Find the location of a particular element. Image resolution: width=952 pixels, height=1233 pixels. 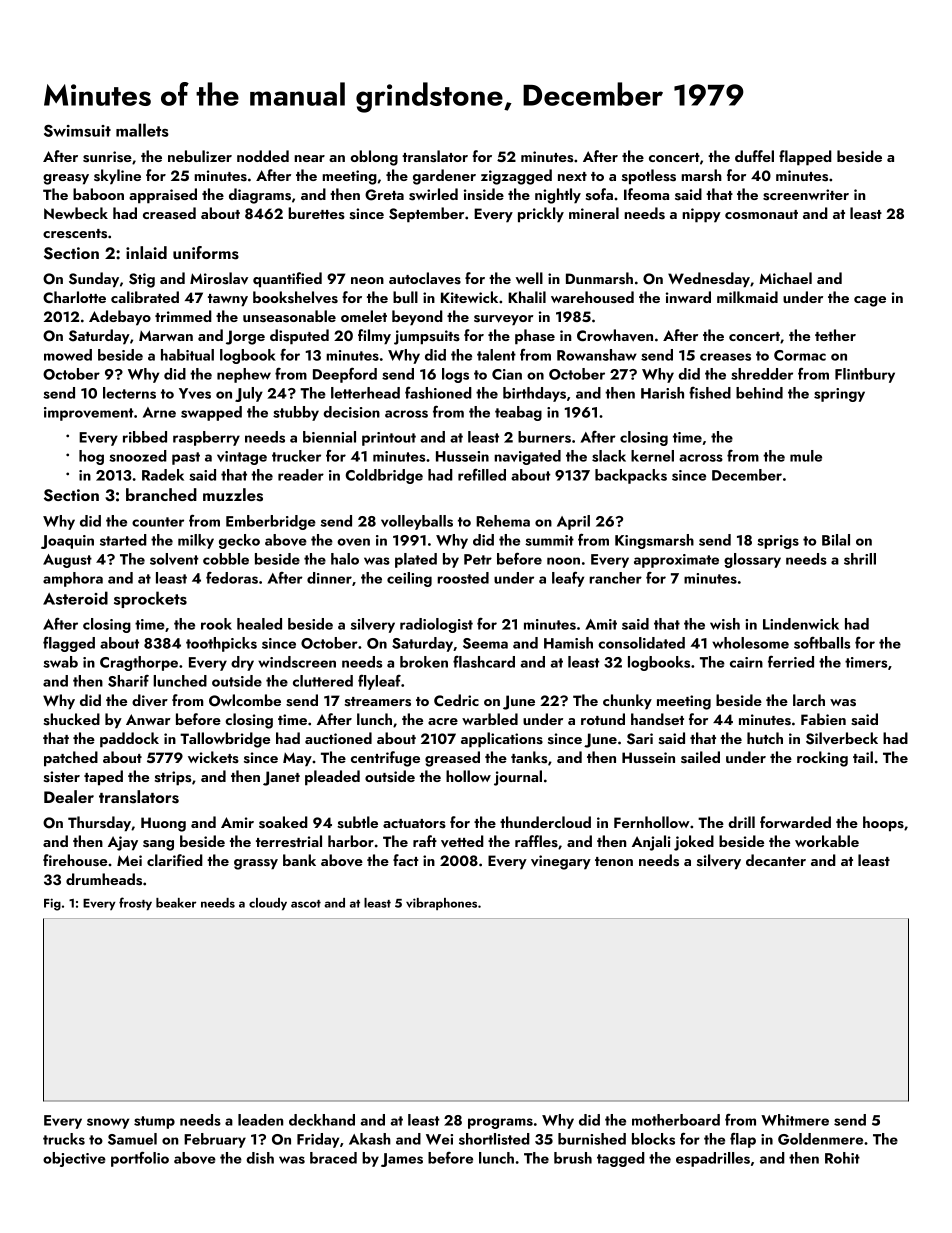

flagged is located at coordinates (69, 644).
